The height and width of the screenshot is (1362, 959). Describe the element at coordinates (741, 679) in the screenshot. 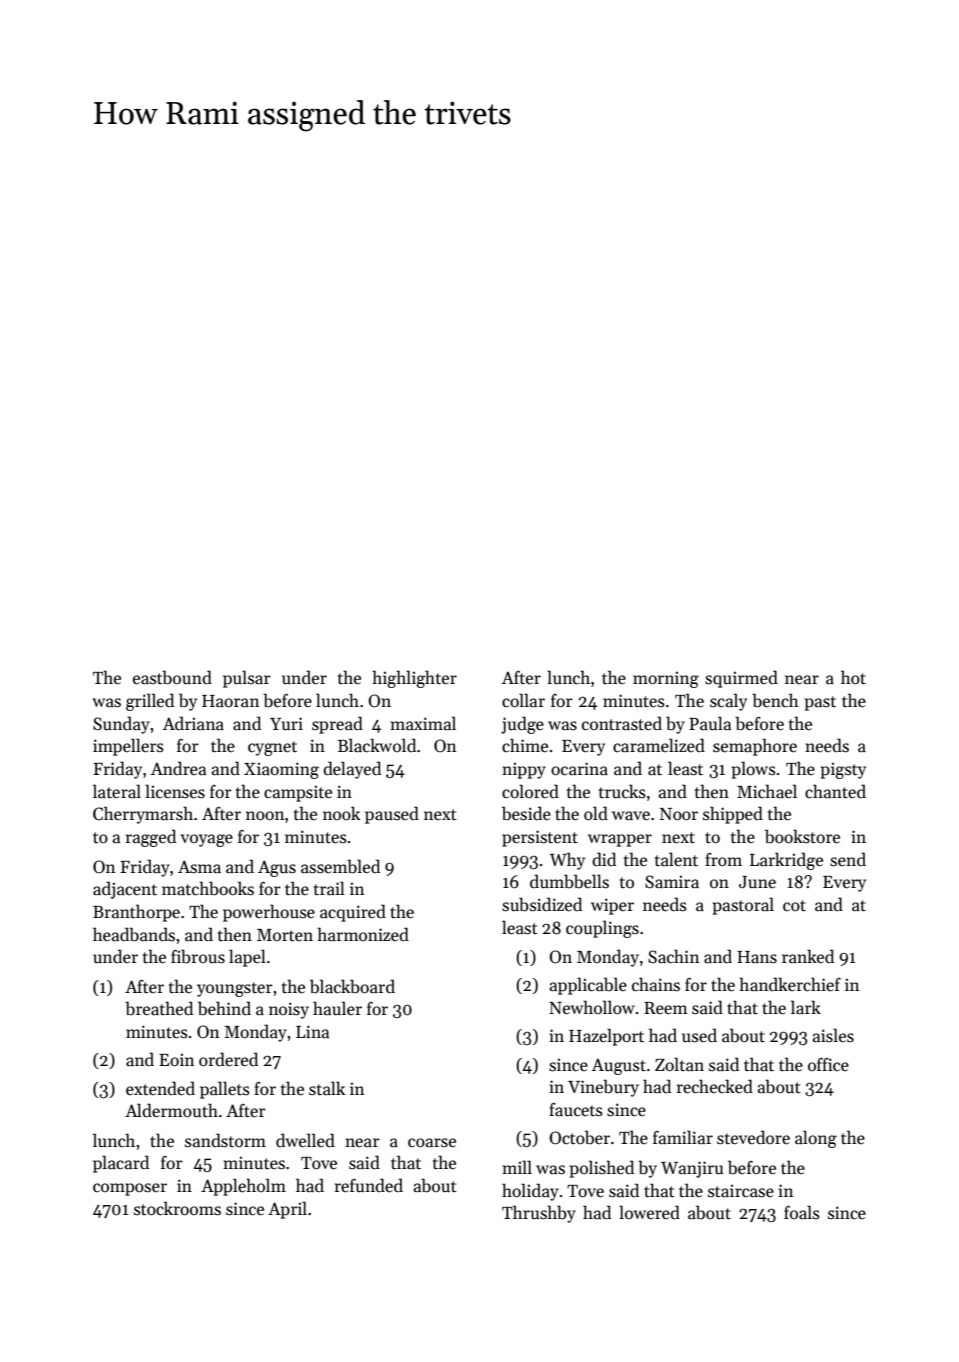

I see `squirmed` at that location.
